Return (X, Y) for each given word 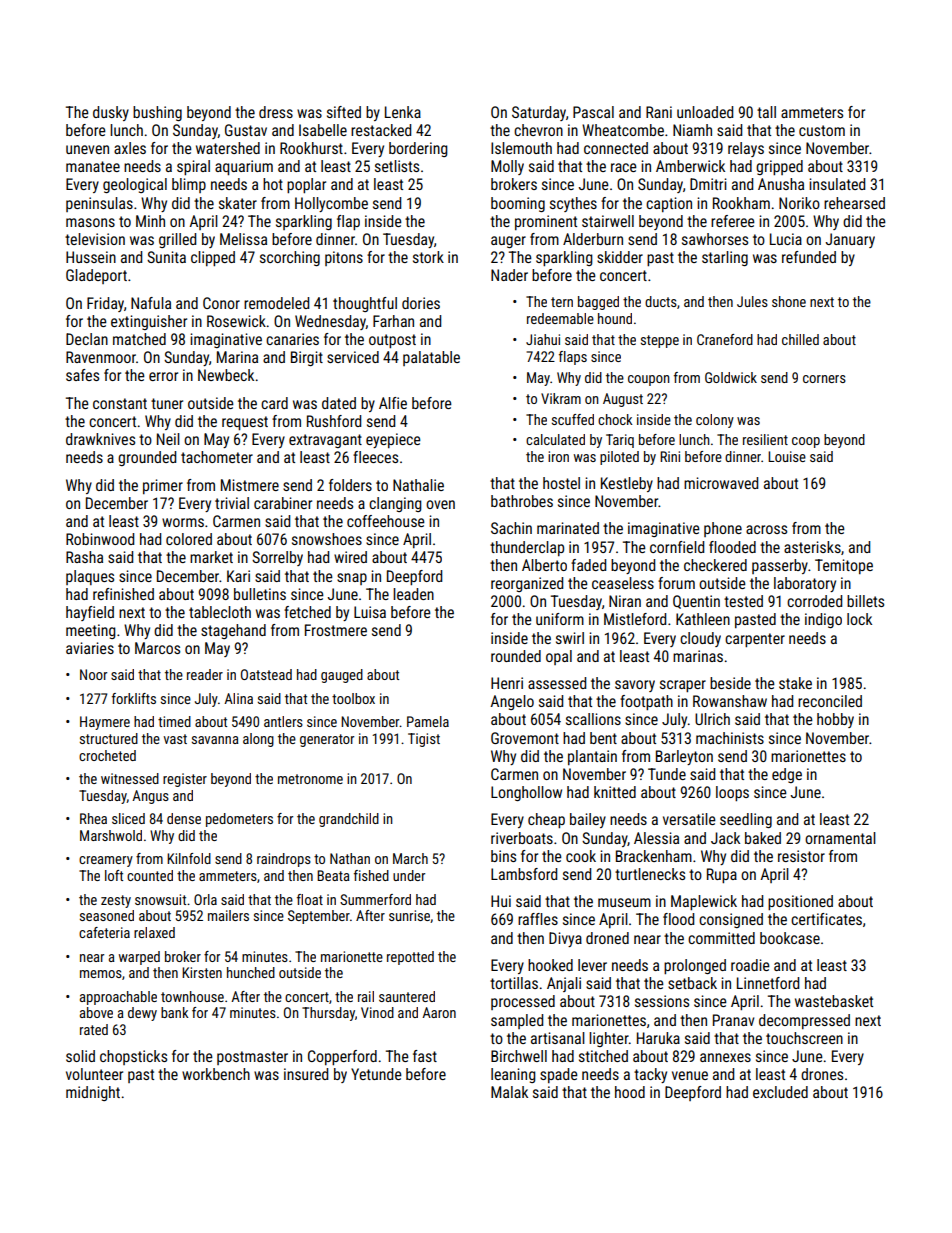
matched (139, 339)
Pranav (733, 1020)
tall (766, 112)
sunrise (409, 915)
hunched (251, 972)
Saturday (539, 113)
